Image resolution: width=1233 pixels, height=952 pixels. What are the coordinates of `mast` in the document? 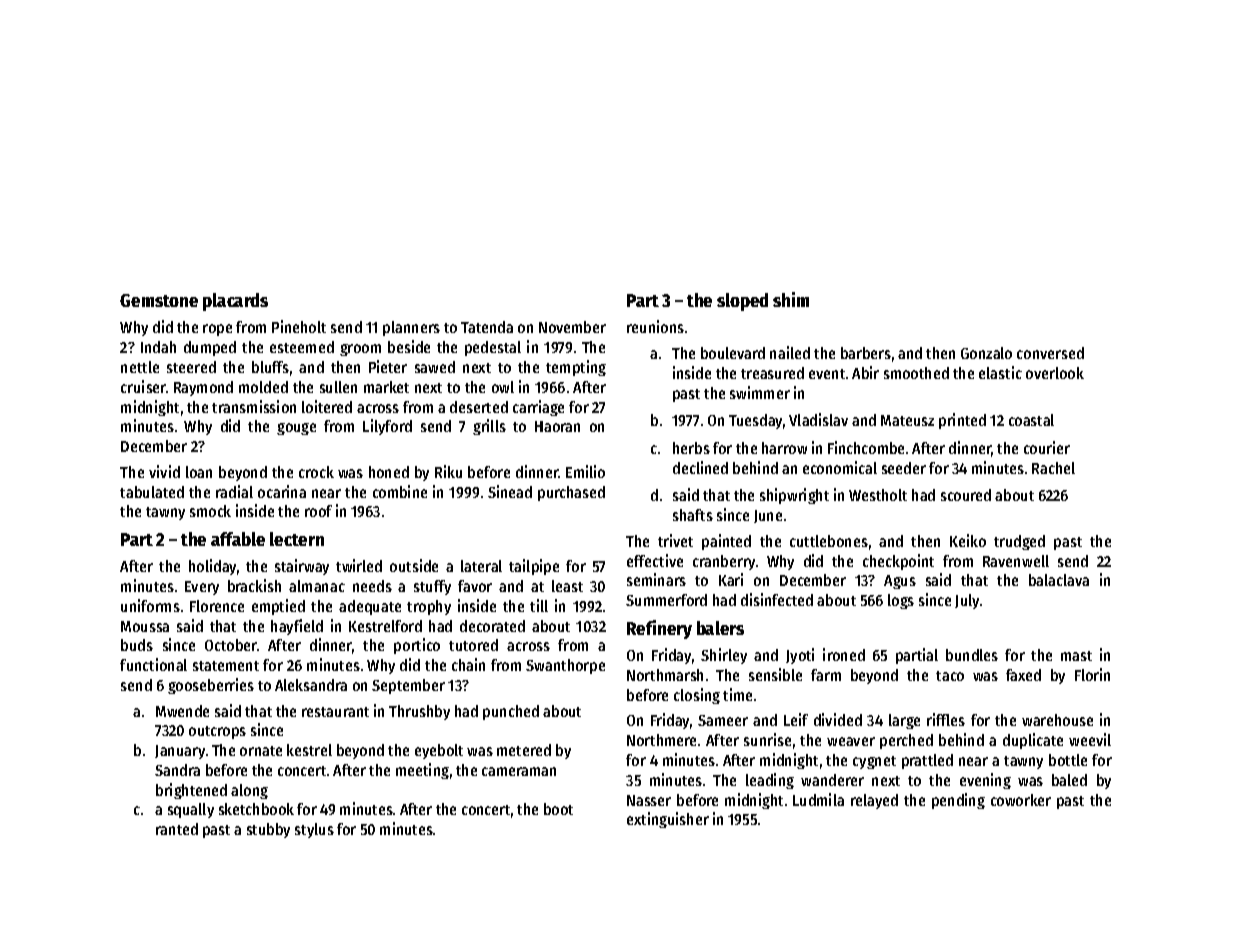 It's located at (1076, 656).
